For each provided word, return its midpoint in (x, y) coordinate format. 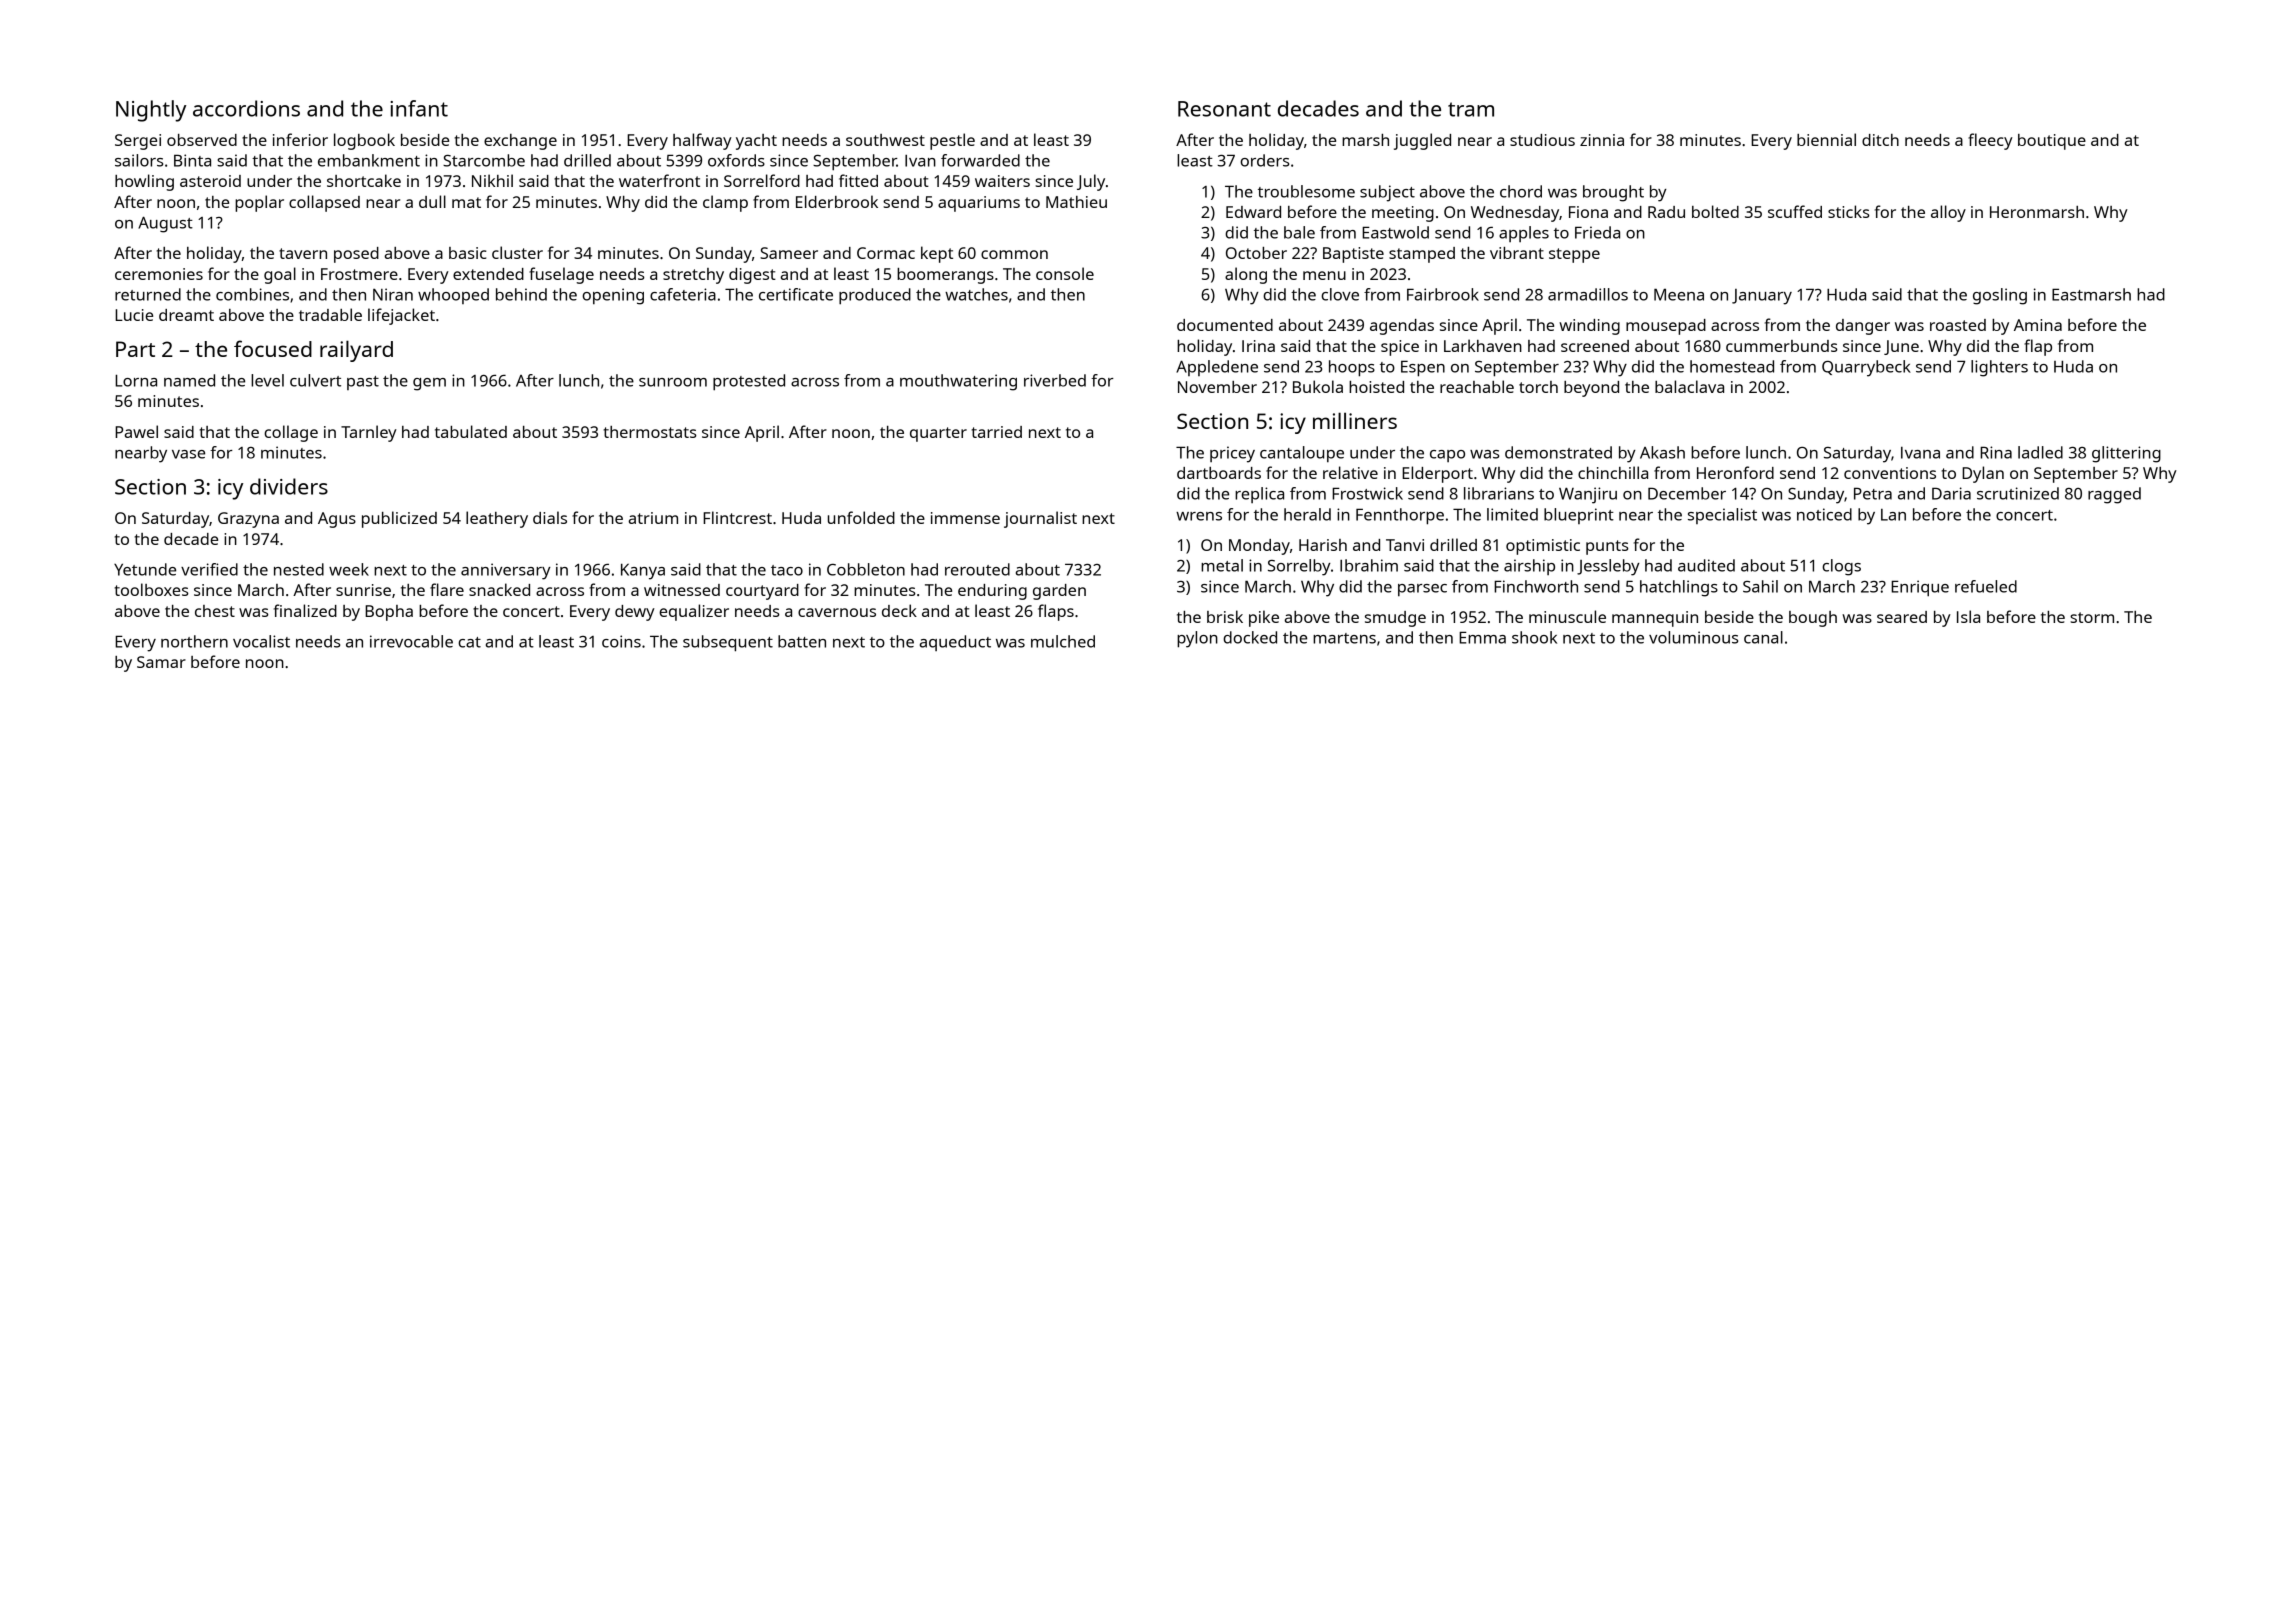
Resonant (1224, 109)
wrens (1199, 516)
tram (1471, 109)
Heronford (1735, 472)
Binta (192, 160)
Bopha (389, 613)
